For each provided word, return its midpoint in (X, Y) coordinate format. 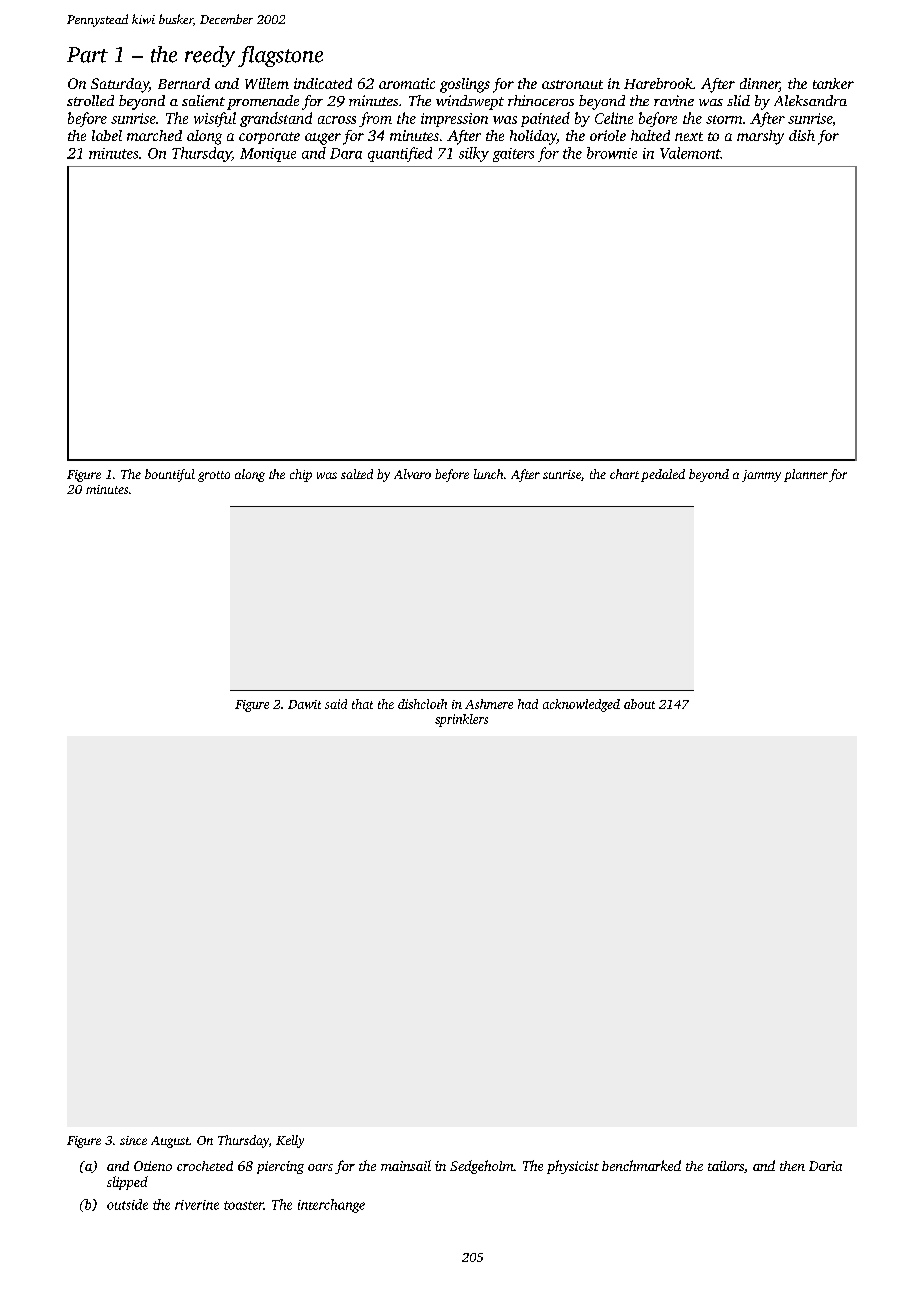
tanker (833, 83)
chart (624, 474)
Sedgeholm (482, 1167)
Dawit (304, 704)
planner (806, 475)
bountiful (170, 475)
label (107, 135)
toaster (244, 1205)
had (528, 704)
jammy (761, 476)
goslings (465, 85)
